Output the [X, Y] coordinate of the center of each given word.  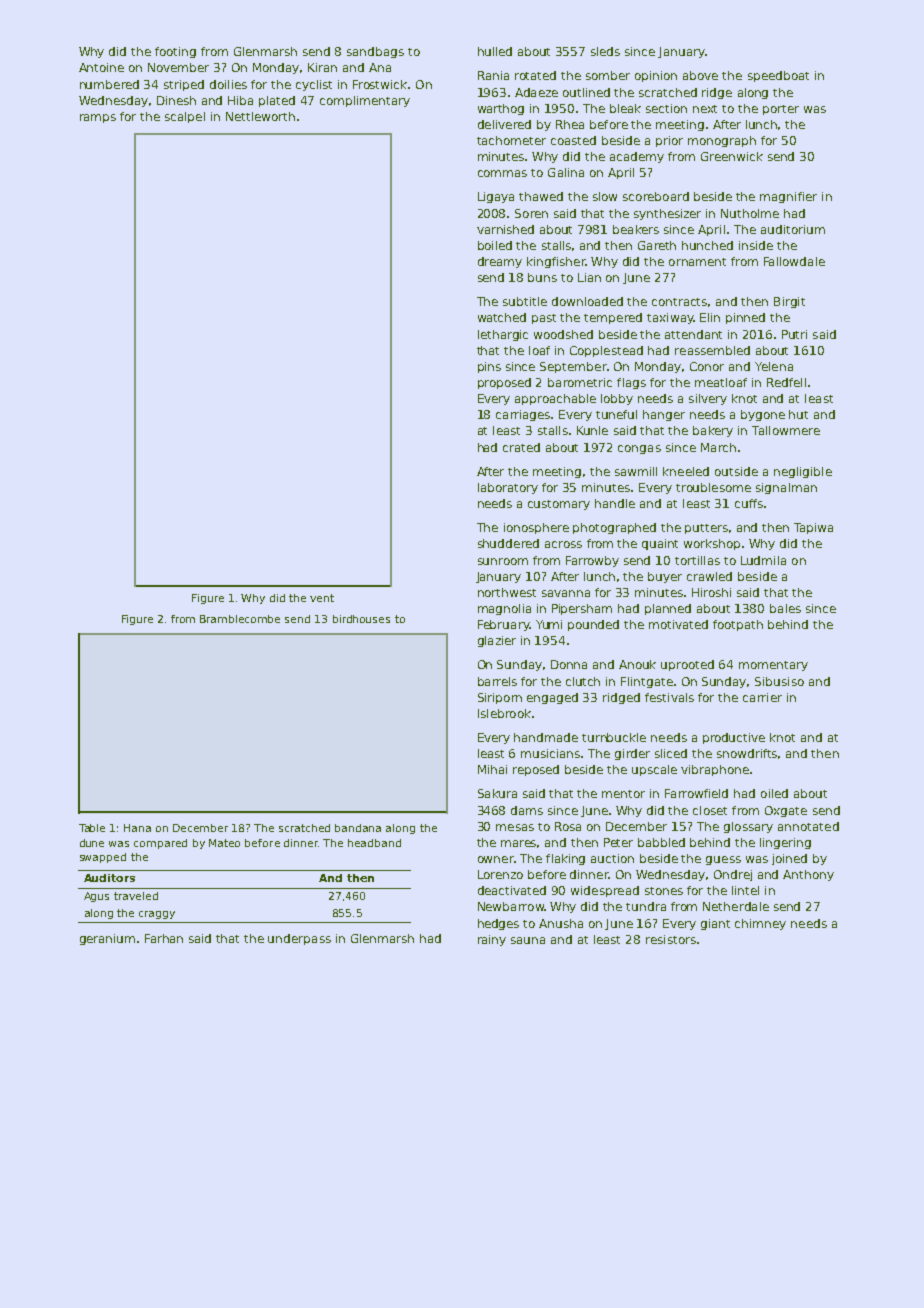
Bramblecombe [240, 619]
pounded [593, 625]
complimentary [365, 101]
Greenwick [732, 156]
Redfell [786, 382]
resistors [671, 939]
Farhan [164, 938]
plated [277, 101]
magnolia [504, 609]
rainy [492, 940]
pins [489, 367]
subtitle [525, 301]
